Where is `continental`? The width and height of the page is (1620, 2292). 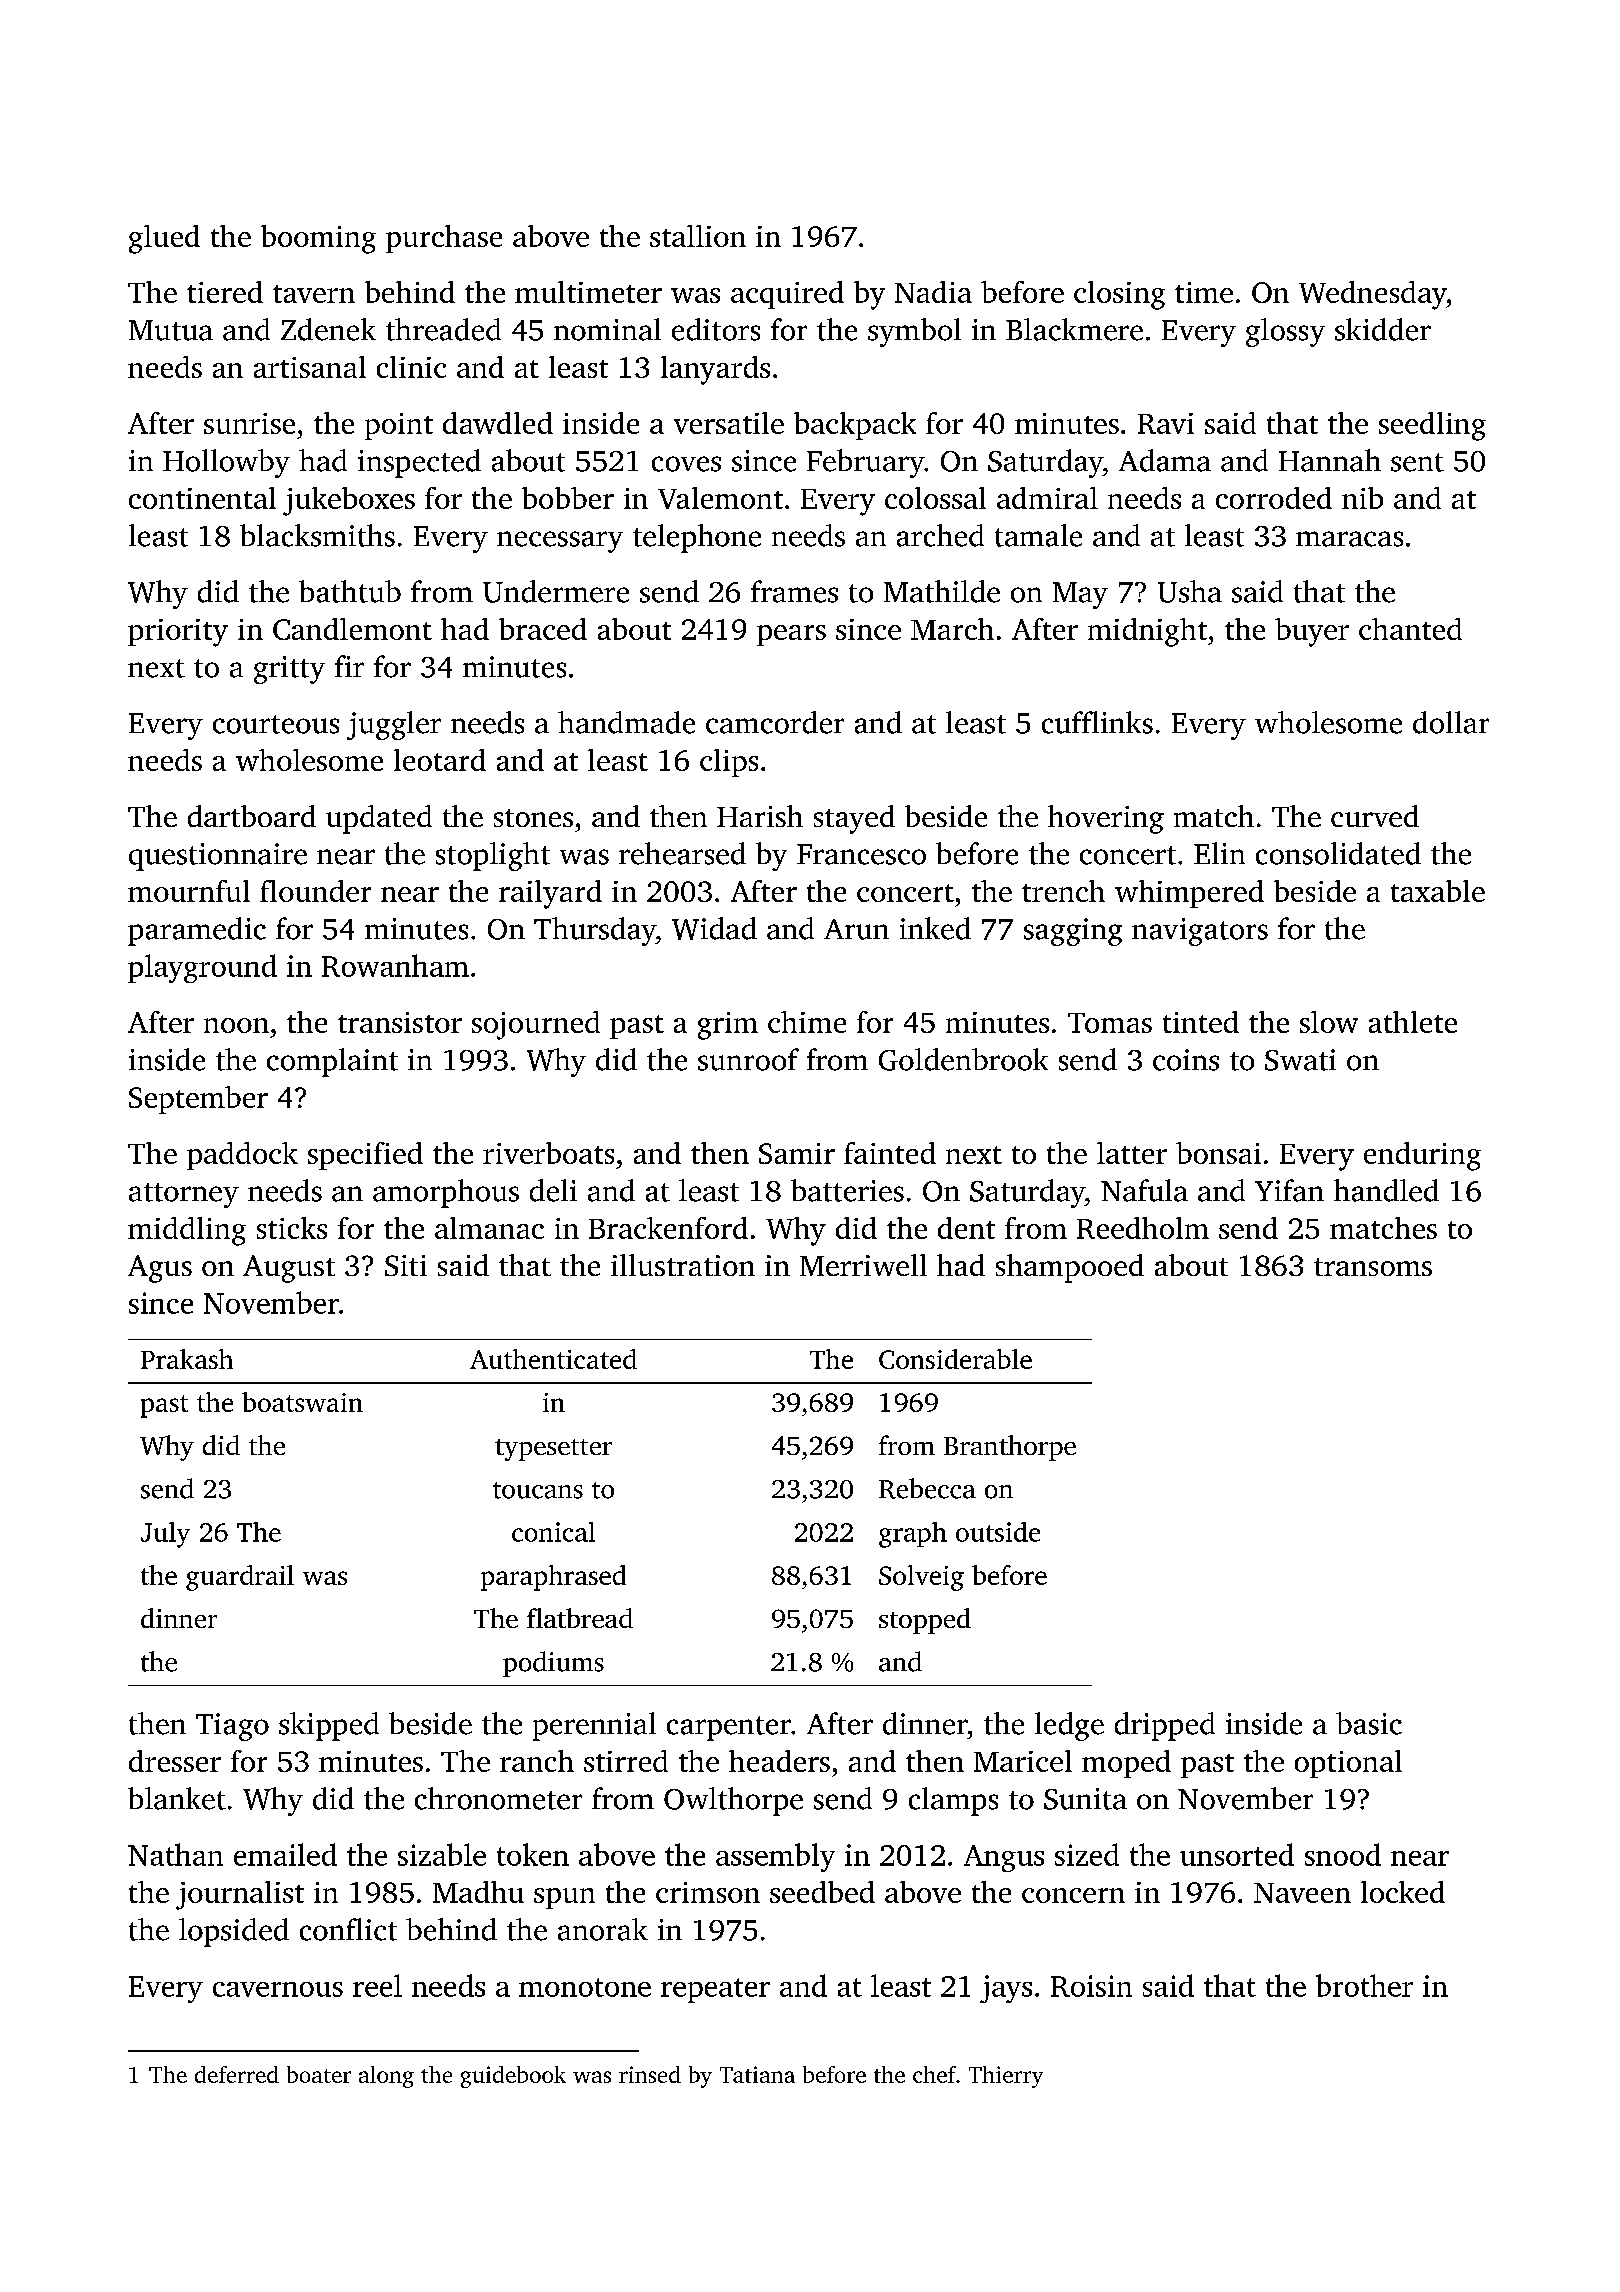
continental is located at coordinates (202, 498).
